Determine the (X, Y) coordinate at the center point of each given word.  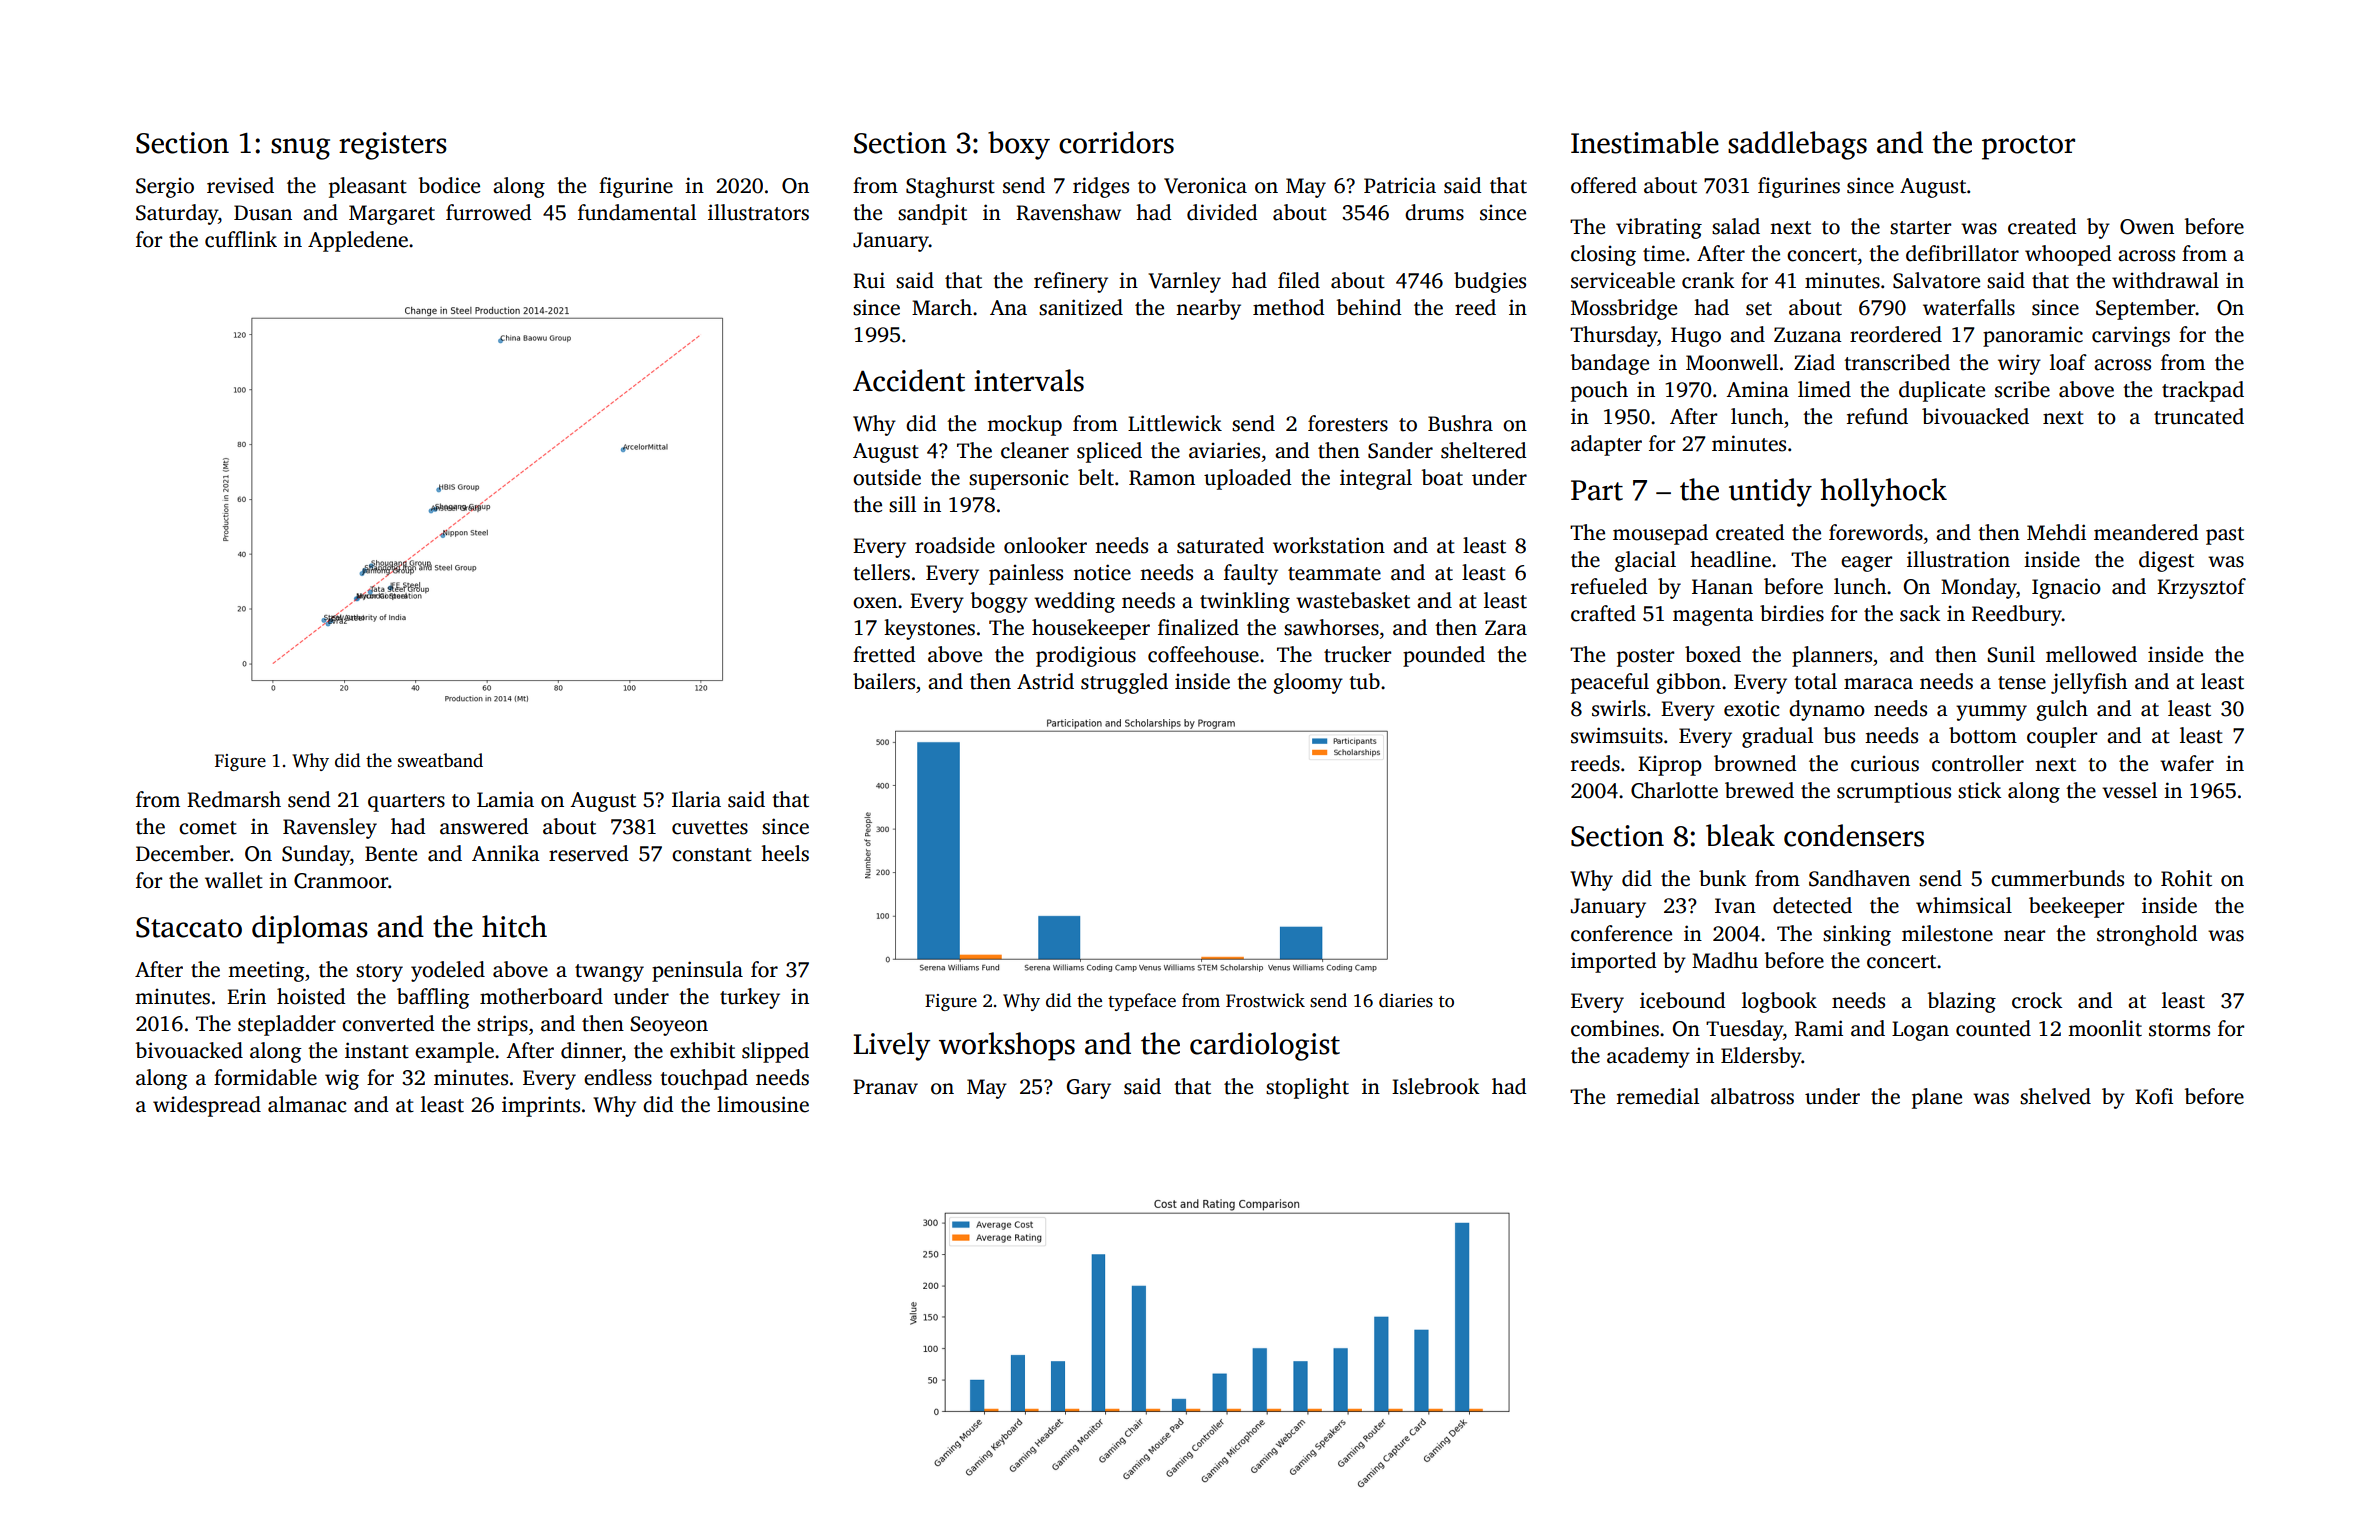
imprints (541, 1106)
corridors (1116, 142)
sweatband (440, 760)
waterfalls (1969, 307)
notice (1102, 572)
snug (300, 149)
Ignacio (2066, 588)
